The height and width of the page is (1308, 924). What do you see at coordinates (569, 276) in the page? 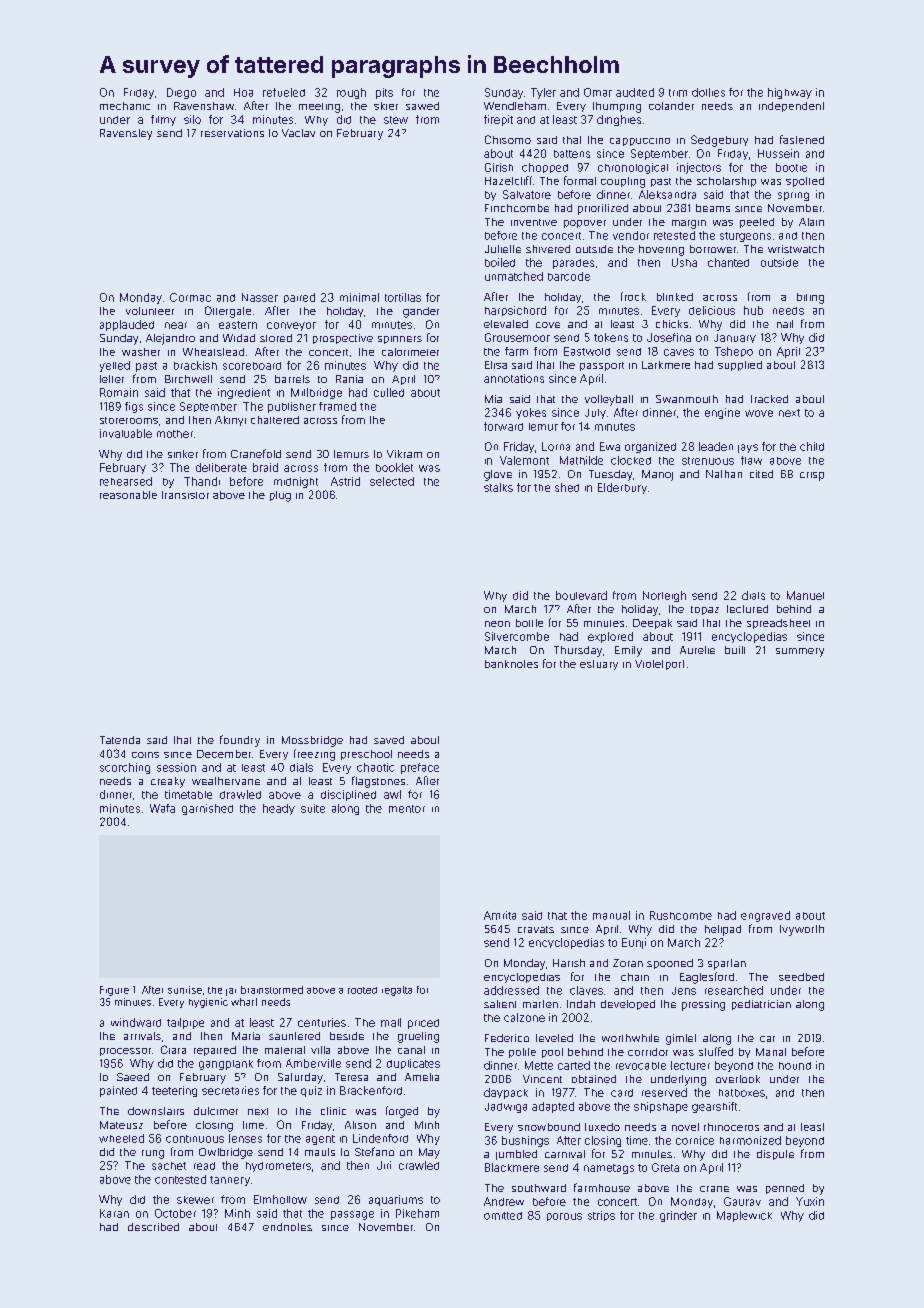
I see `barcode` at bounding box center [569, 276].
